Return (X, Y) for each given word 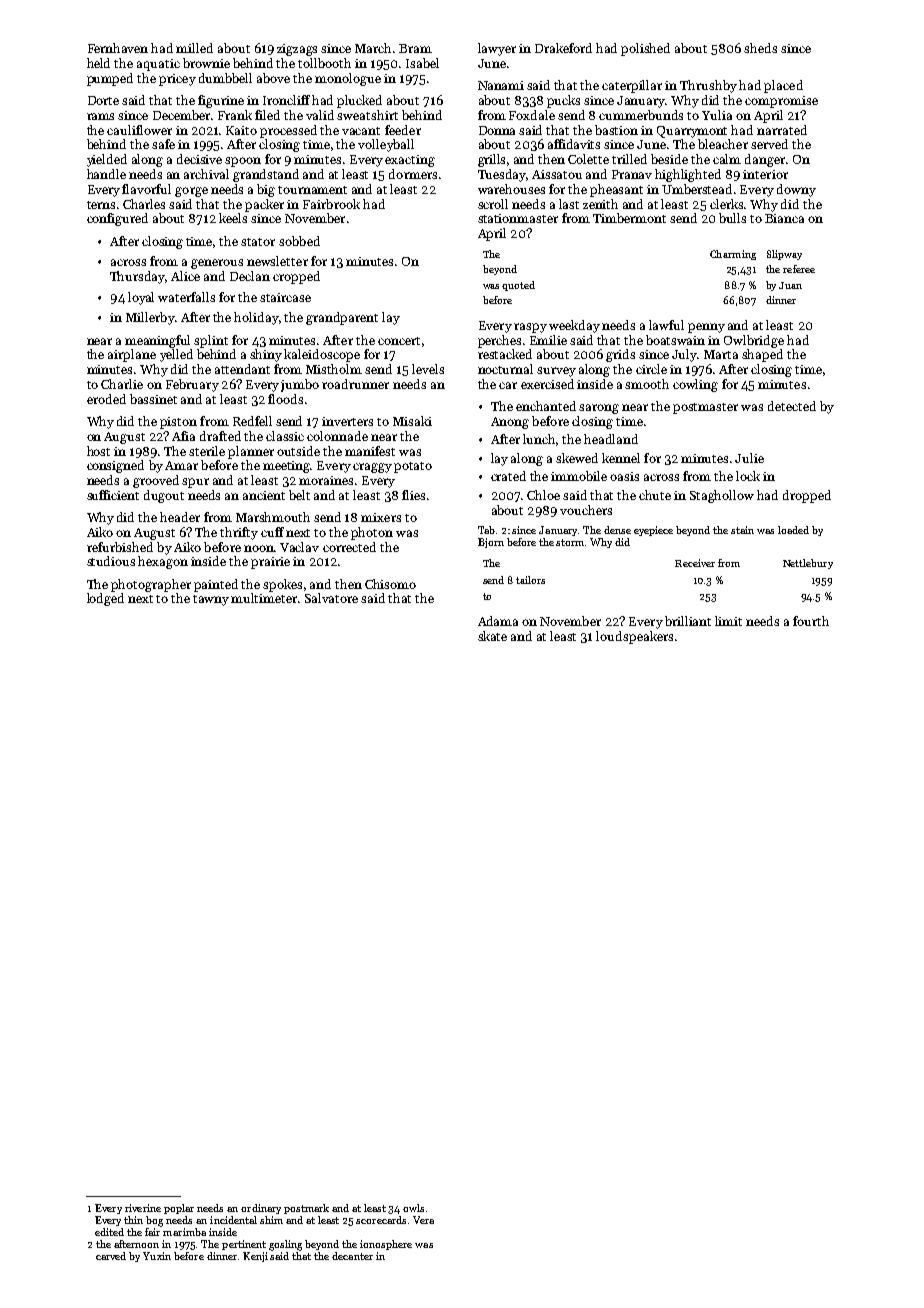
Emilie (548, 340)
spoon (243, 162)
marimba (184, 1232)
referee (799, 269)
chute (655, 495)
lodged (105, 599)
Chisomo (390, 584)
